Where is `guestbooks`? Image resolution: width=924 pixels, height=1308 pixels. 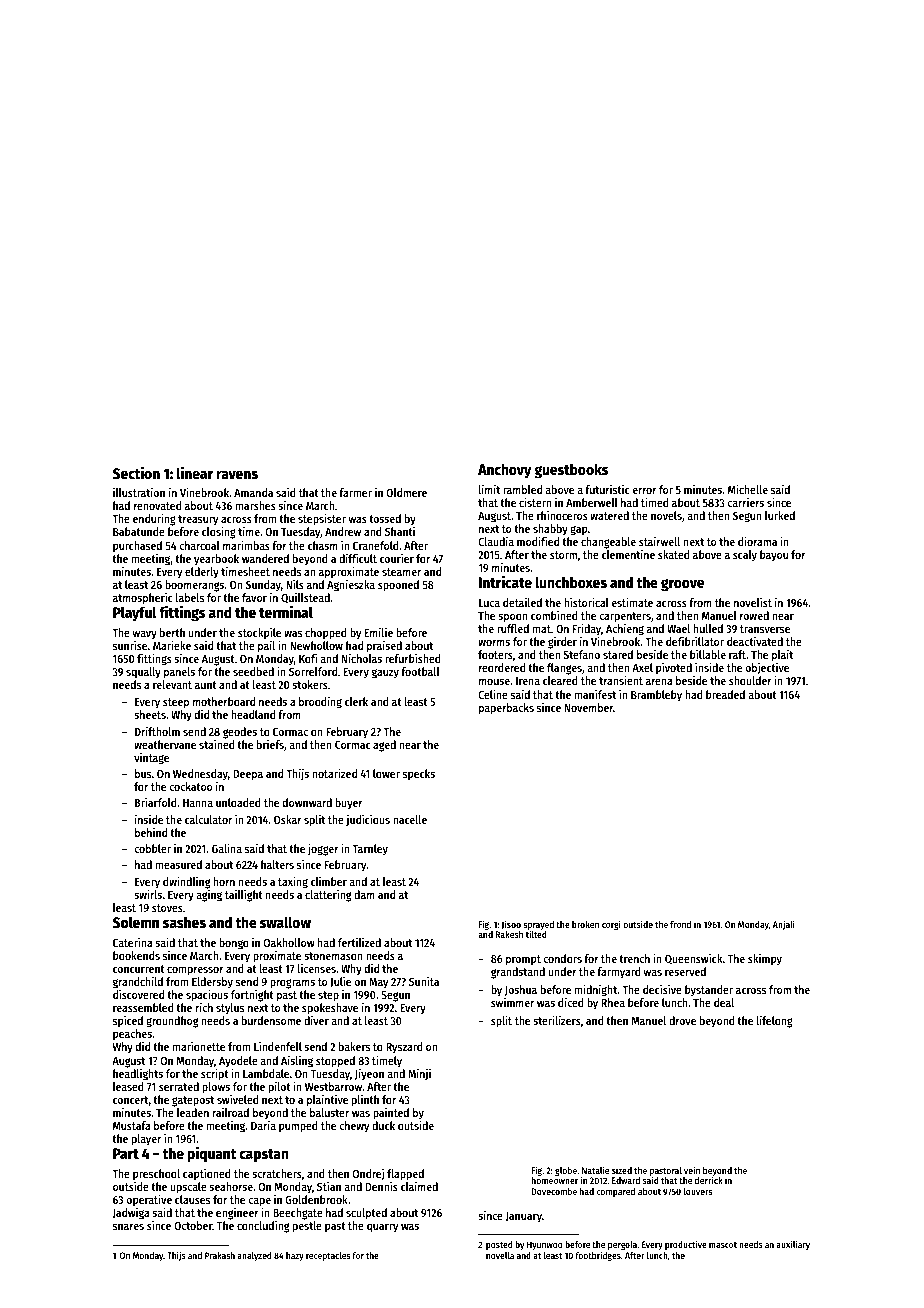 guestbooks is located at coordinates (571, 471).
